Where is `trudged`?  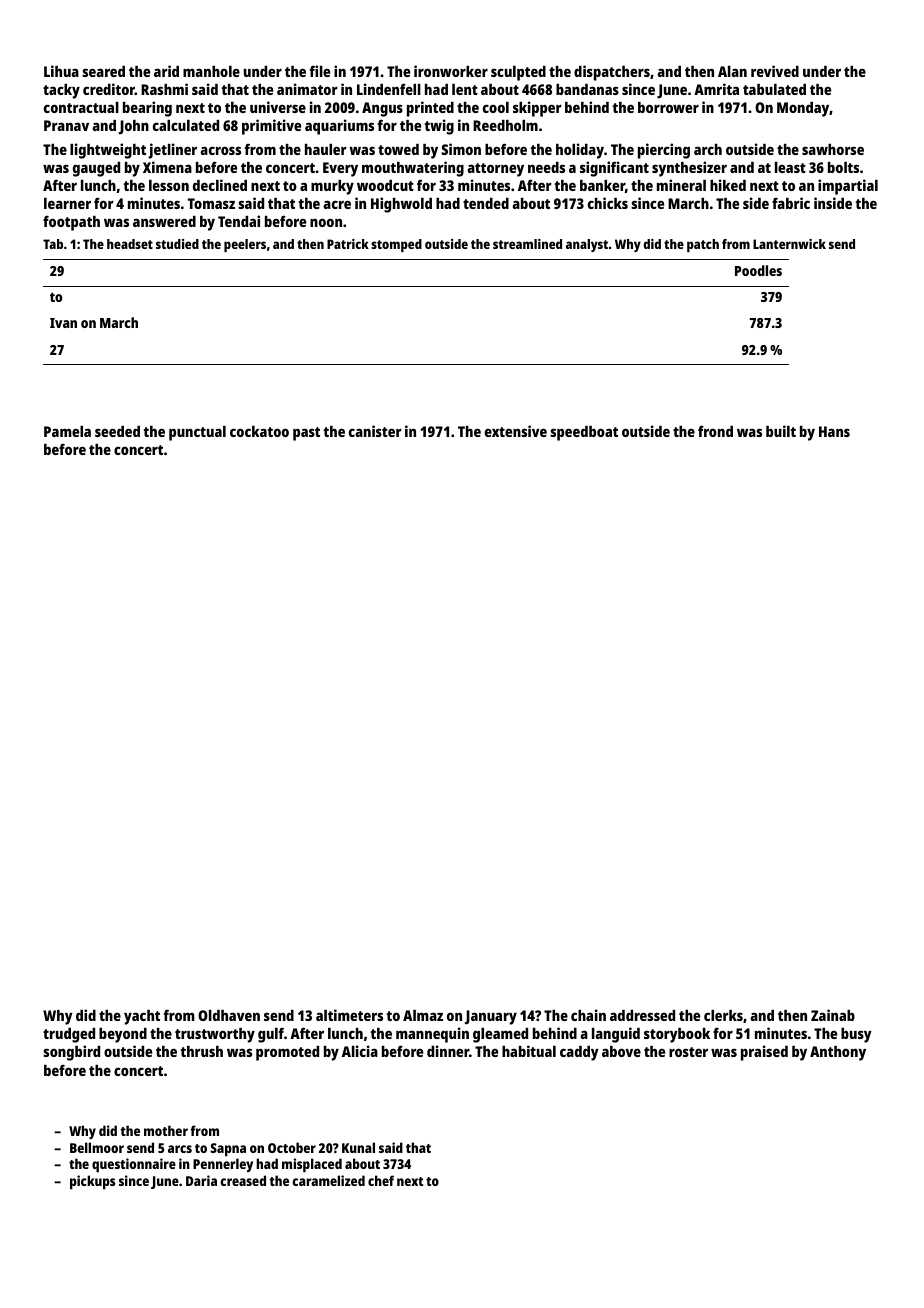 trudged is located at coordinates (69, 1035).
